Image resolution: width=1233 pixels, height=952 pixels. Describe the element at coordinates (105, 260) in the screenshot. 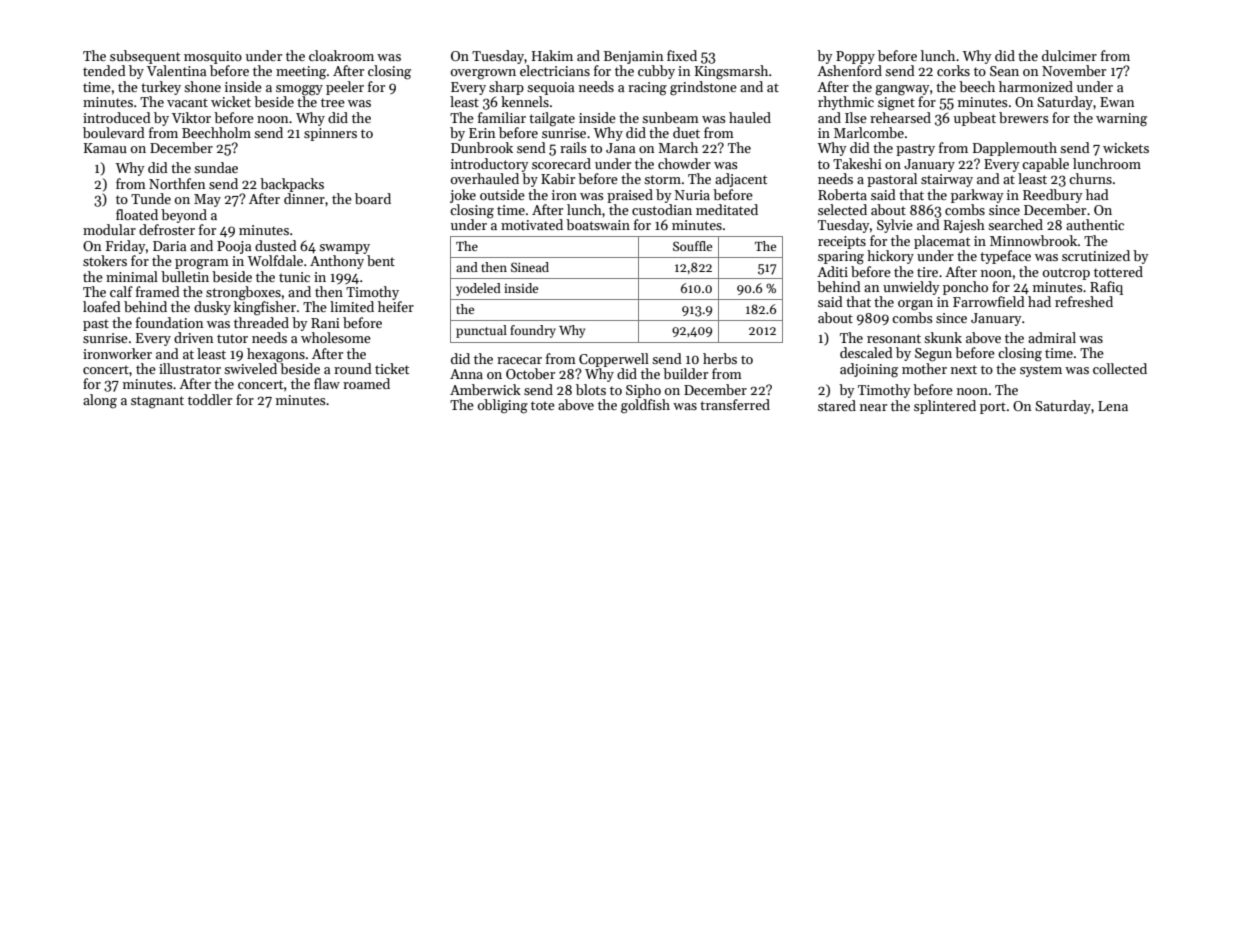

I see `stokers` at that location.
